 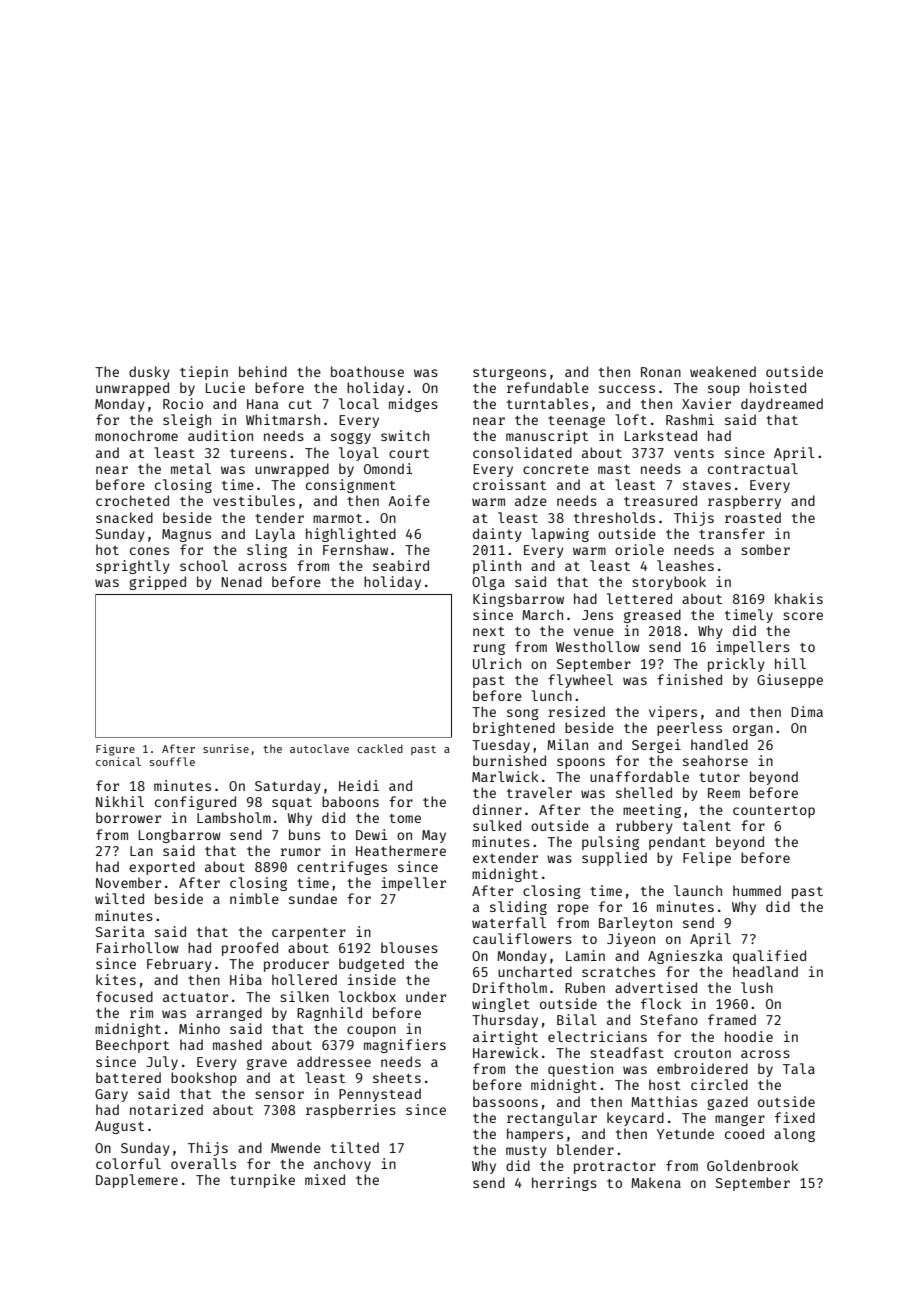 What do you see at coordinates (367, 371) in the screenshot?
I see `boathouse` at bounding box center [367, 371].
